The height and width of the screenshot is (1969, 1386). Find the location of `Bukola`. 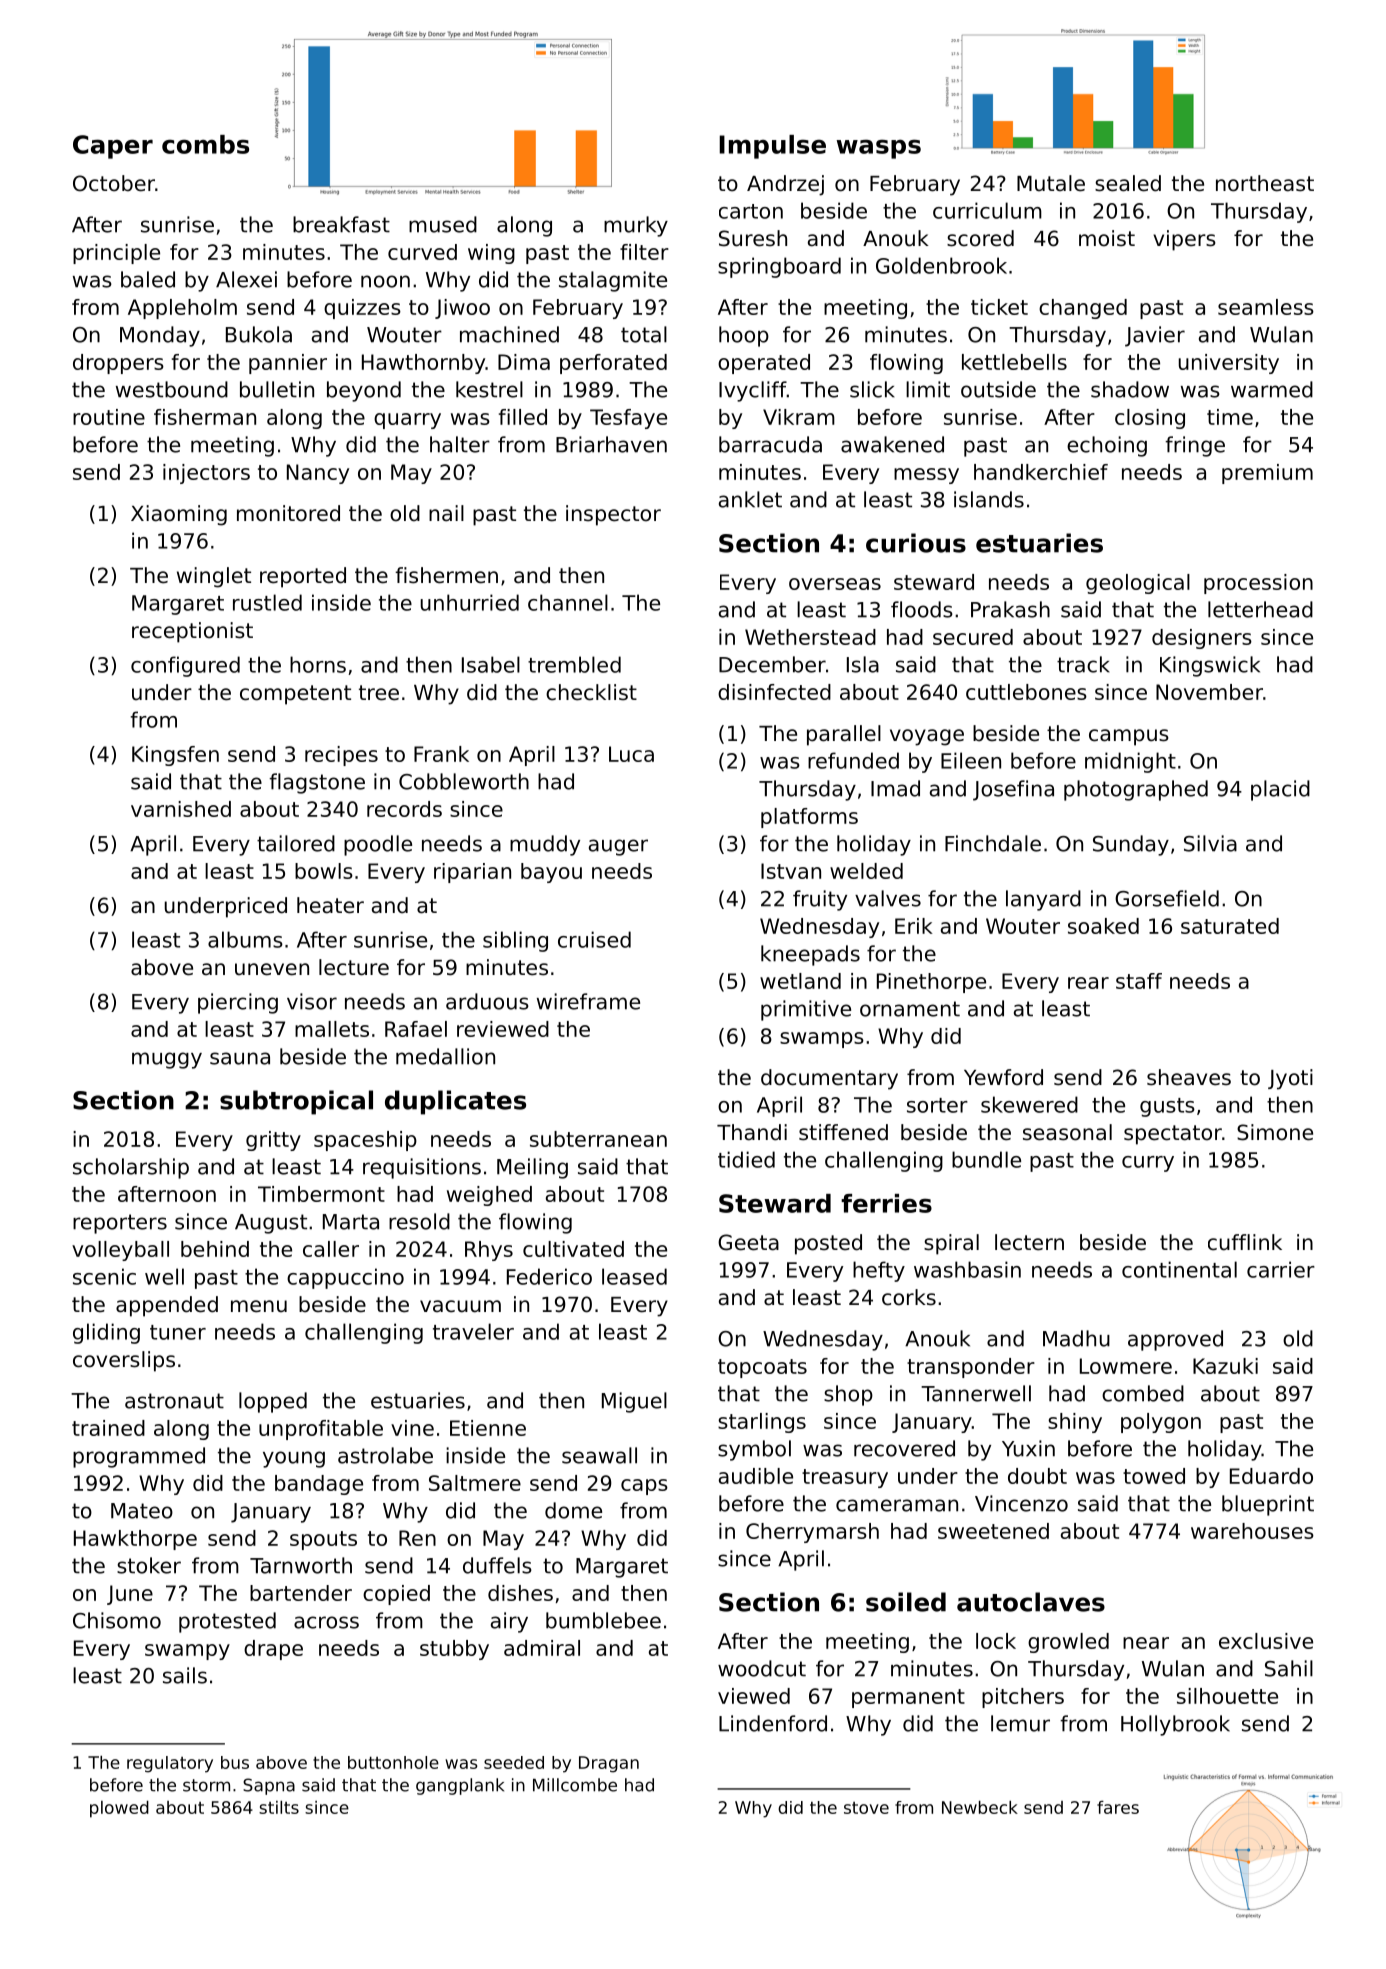

Bukola is located at coordinates (259, 334).
